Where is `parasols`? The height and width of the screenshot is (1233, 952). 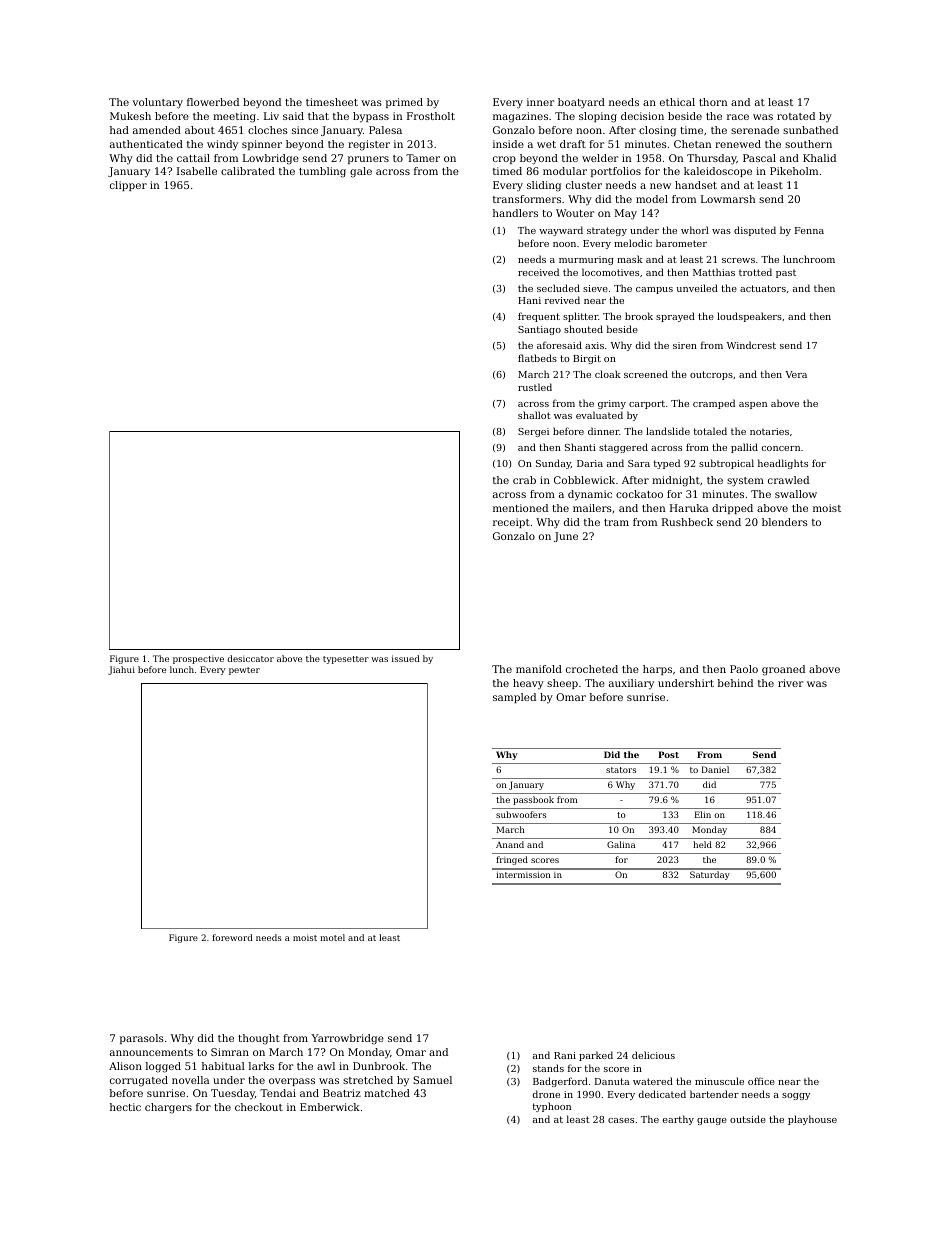
parasols is located at coordinates (142, 1039).
